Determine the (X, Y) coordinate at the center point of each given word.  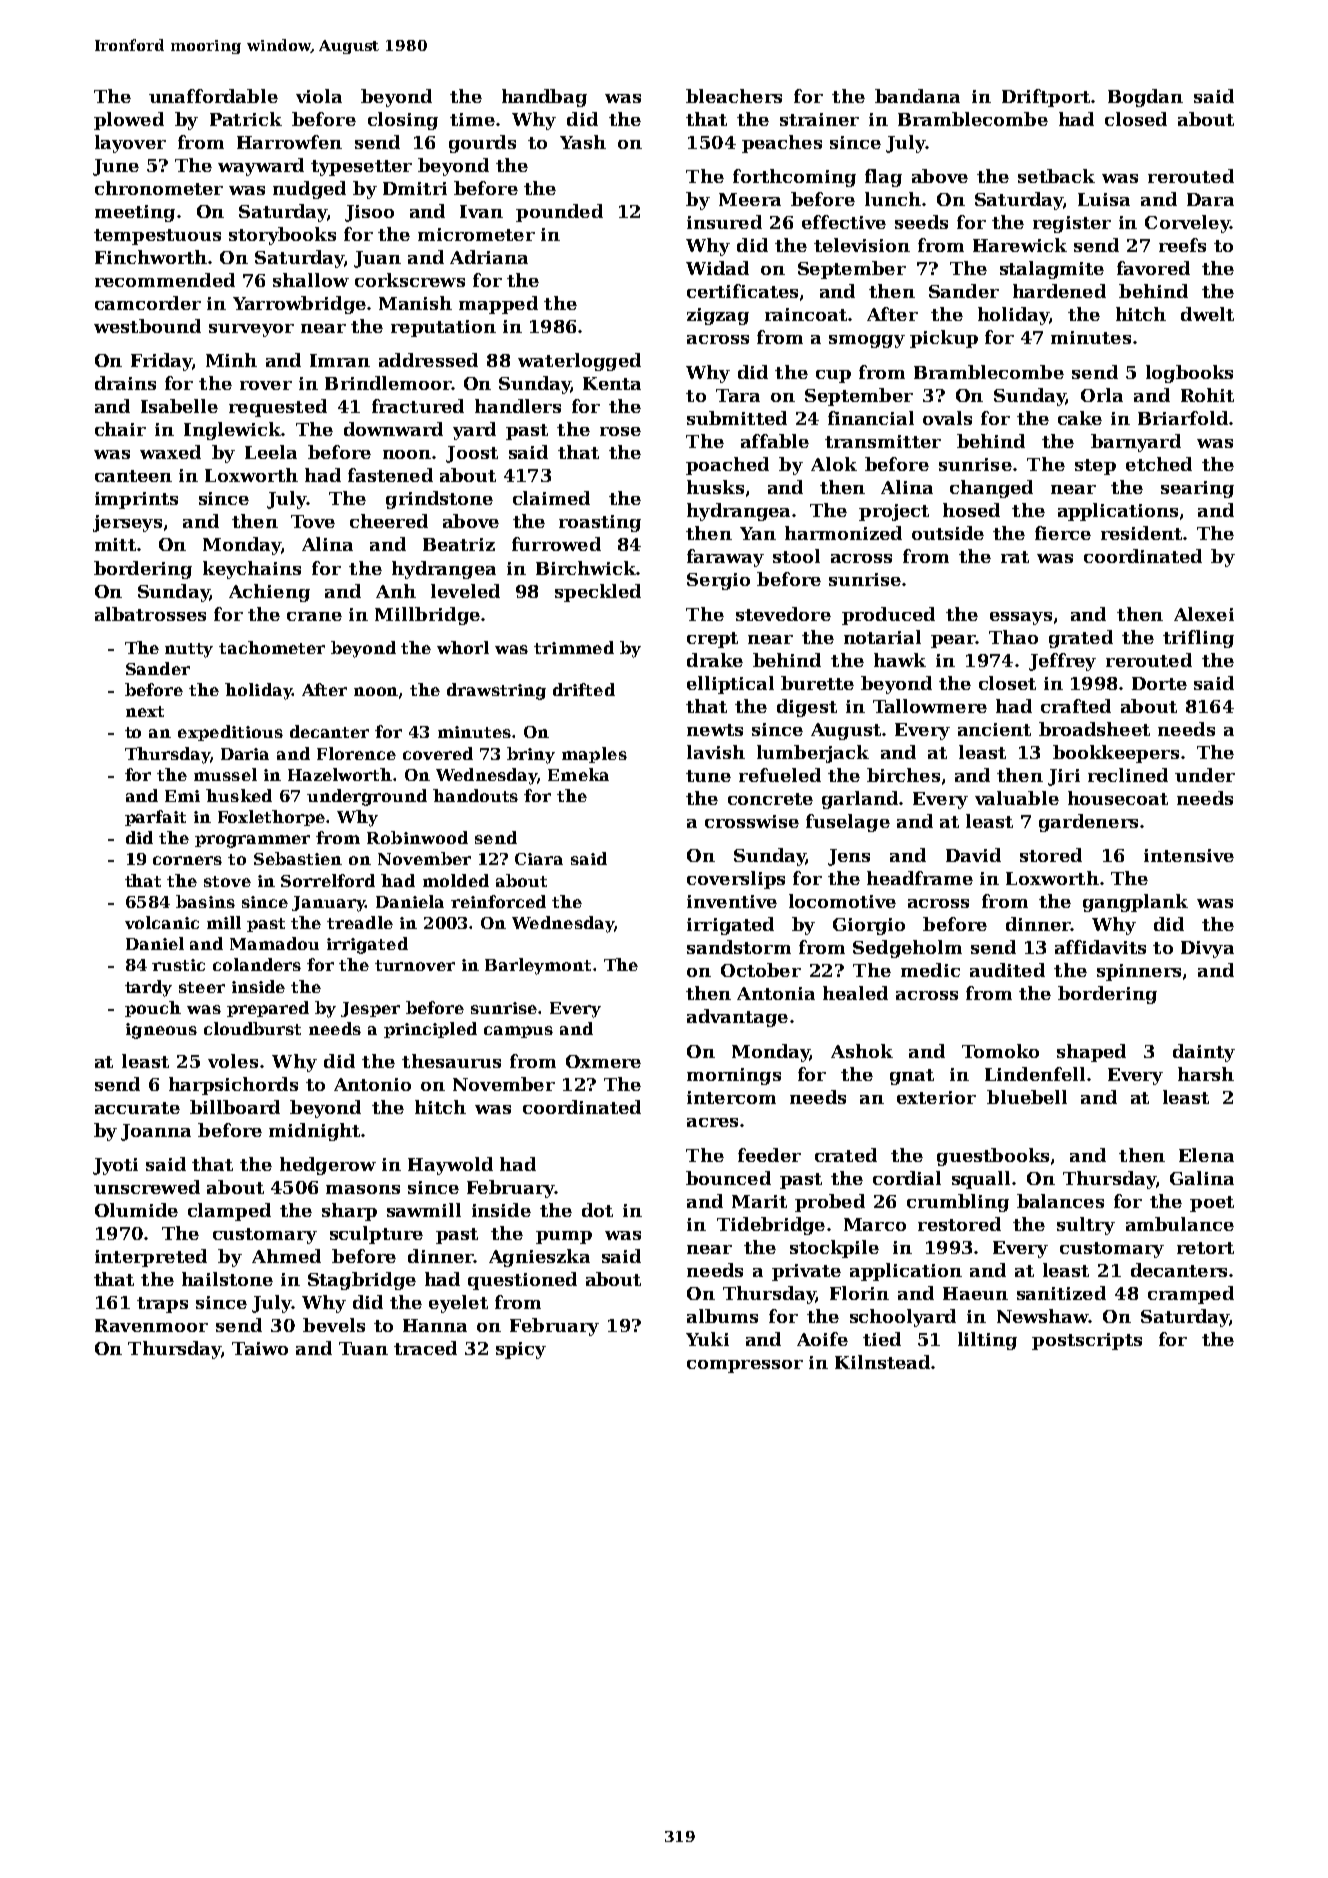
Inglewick (232, 431)
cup (833, 376)
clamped (229, 1212)
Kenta (612, 383)
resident (1141, 533)
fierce (1063, 533)
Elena (1206, 1155)
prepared (268, 1009)
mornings (734, 1076)
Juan (377, 259)
